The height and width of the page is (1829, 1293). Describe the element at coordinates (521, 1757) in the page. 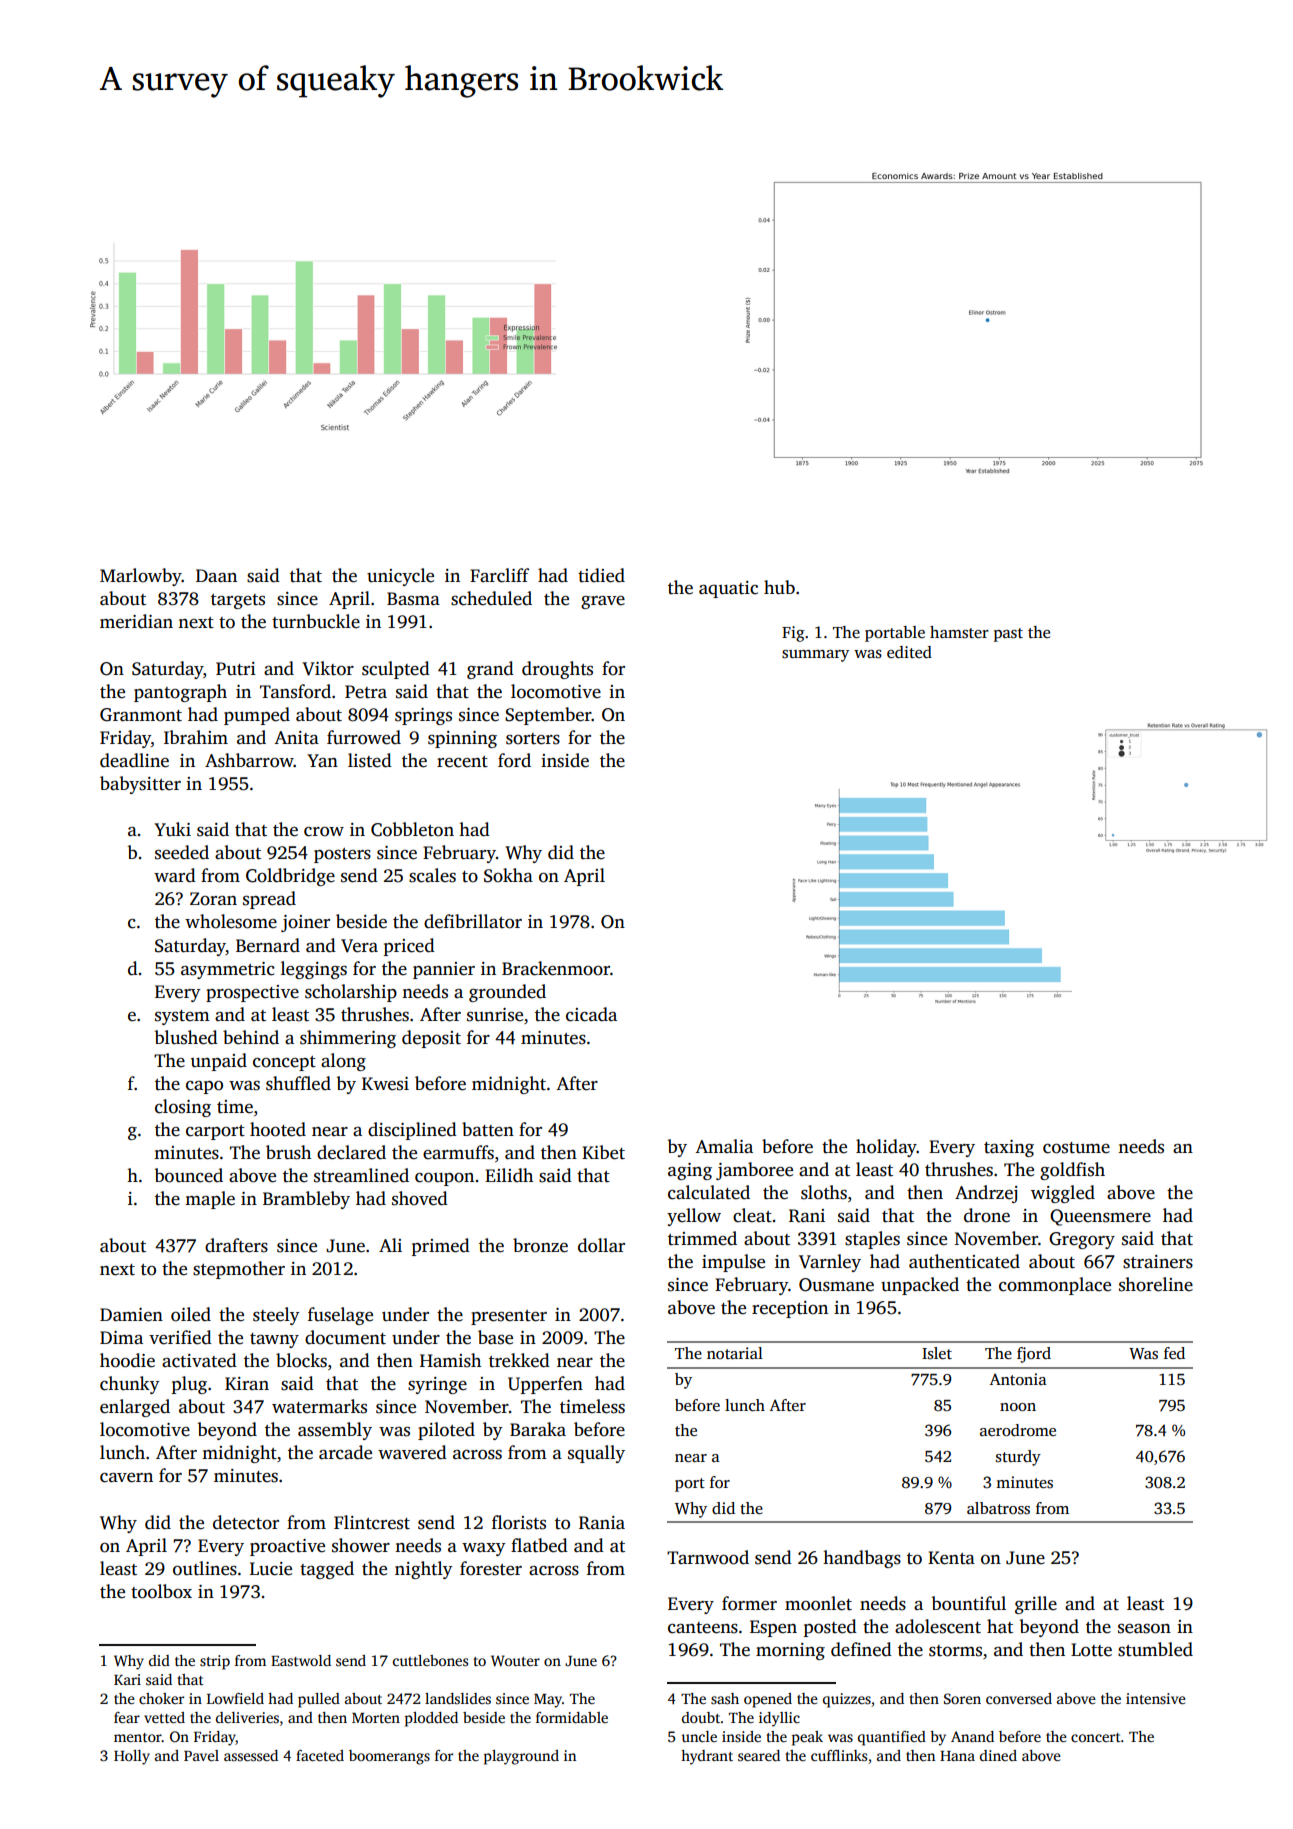

I see `playground` at that location.
